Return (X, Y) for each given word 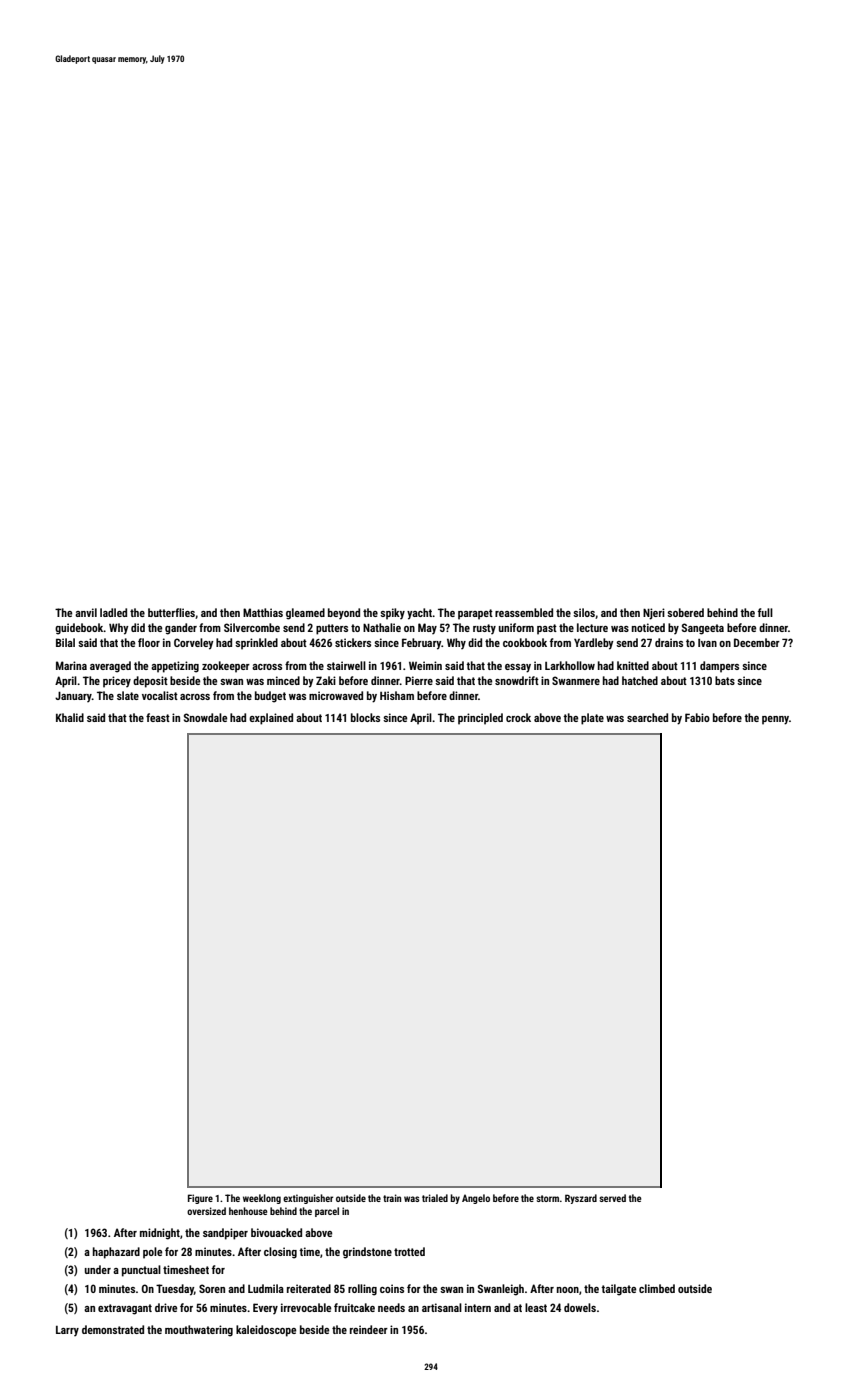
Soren (212, 1288)
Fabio (697, 717)
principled (480, 719)
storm (547, 1198)
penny (775, 720)
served (612, 1198)
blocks (365, 717)
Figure (200, 1199)
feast (158, 717)
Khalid (70, 717)
